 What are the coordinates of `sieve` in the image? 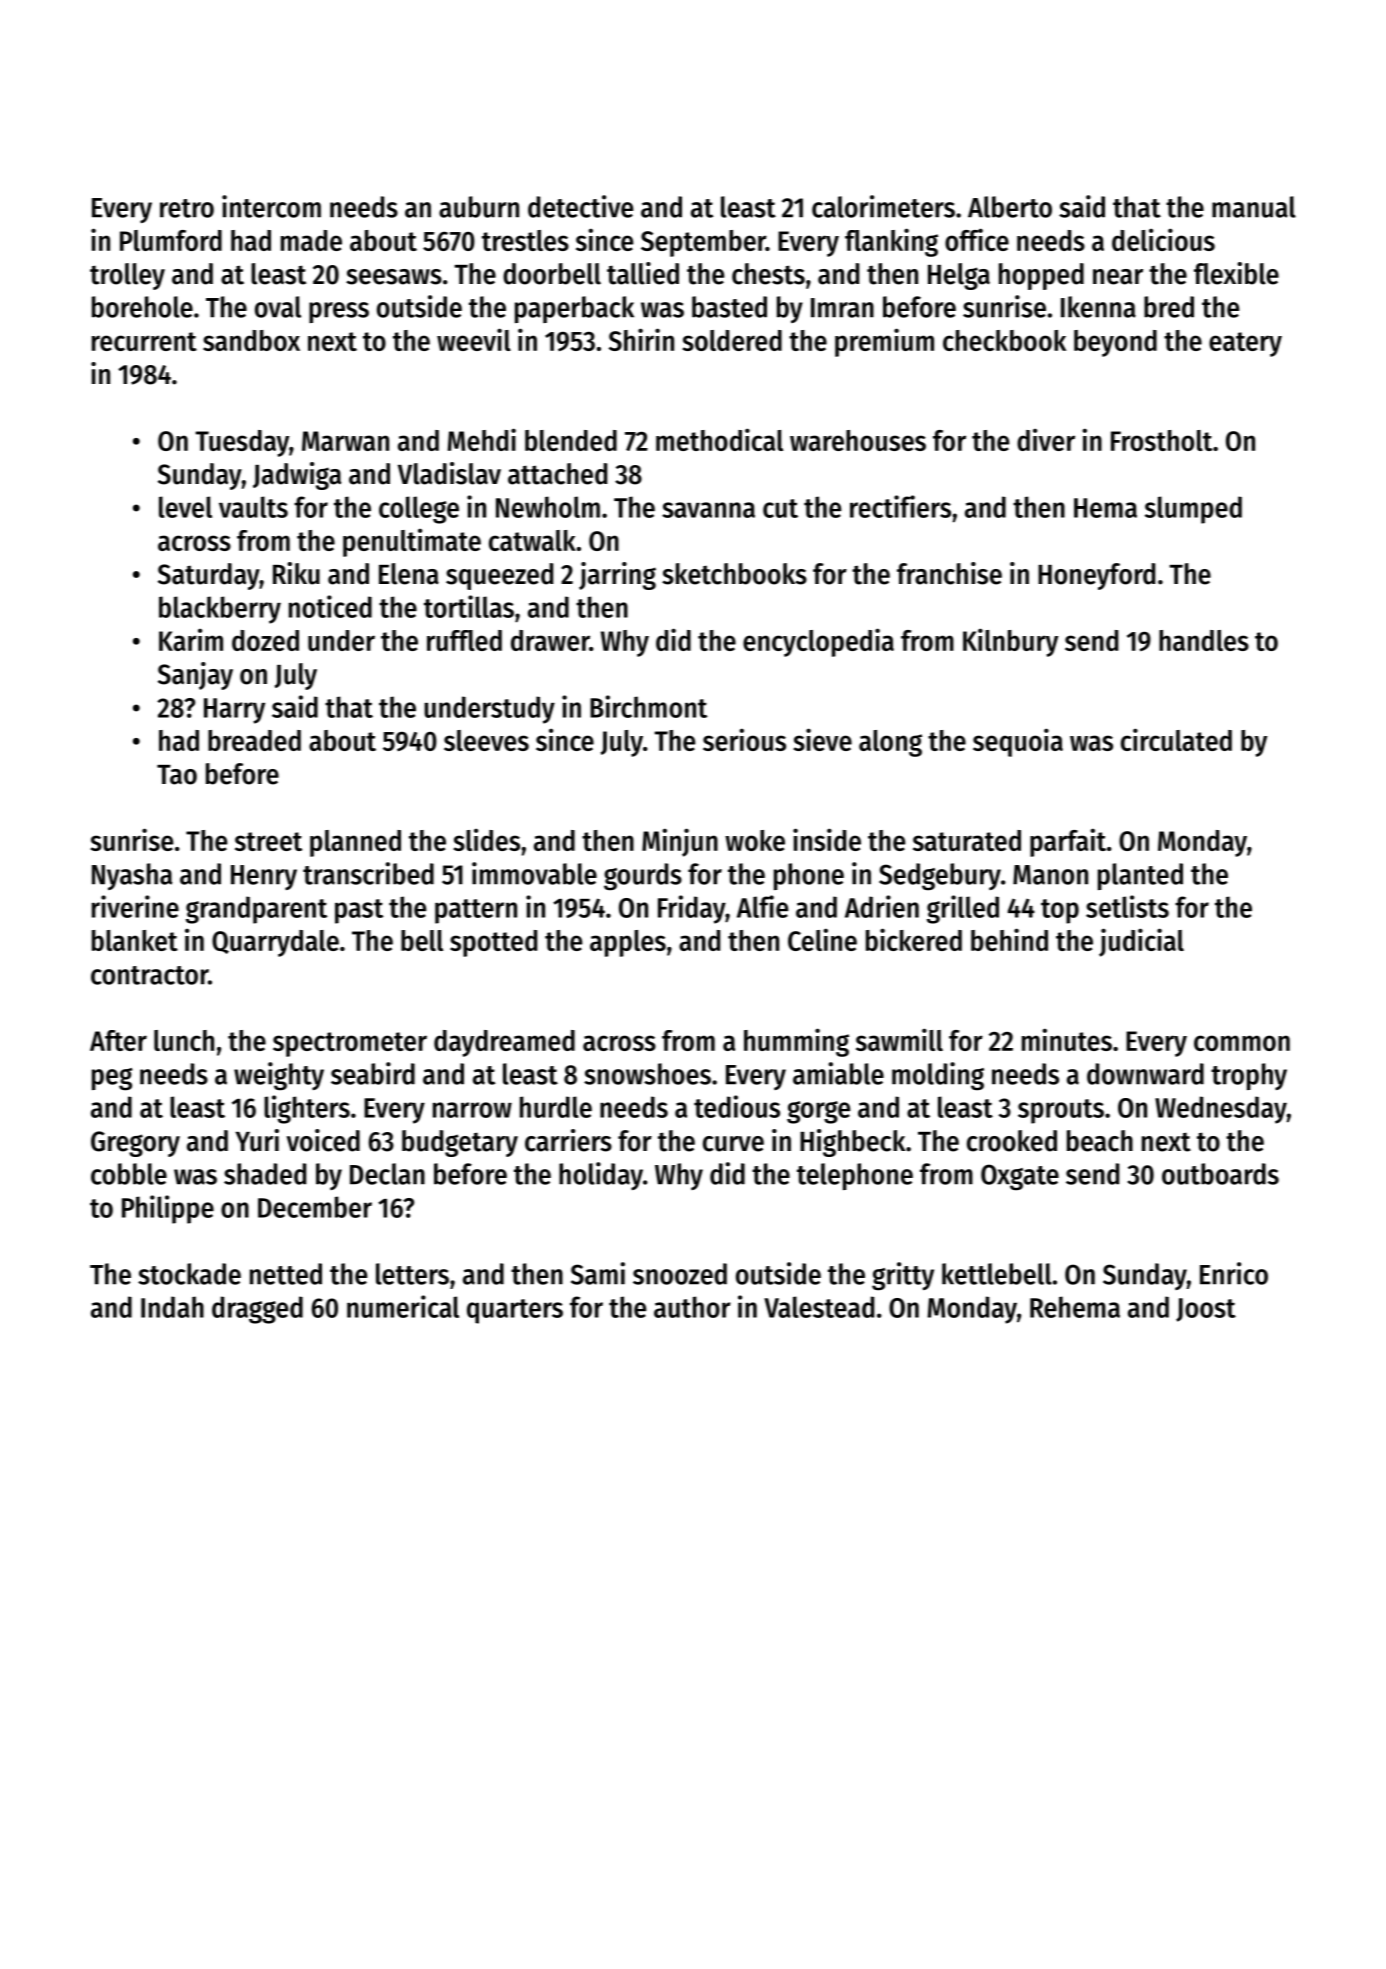 It's located at (822, 739).
